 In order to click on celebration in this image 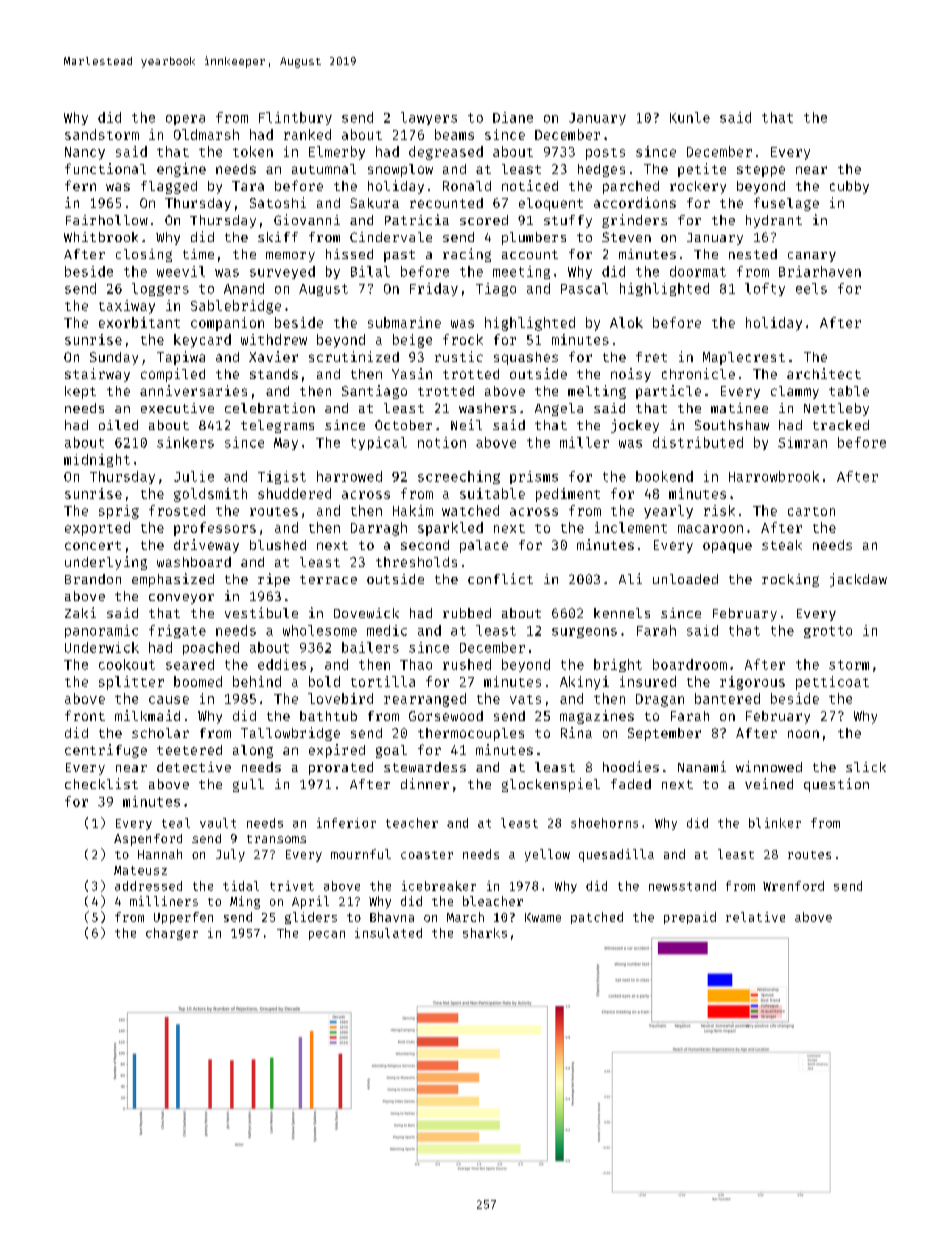, I will do `click(270, 408)`.
